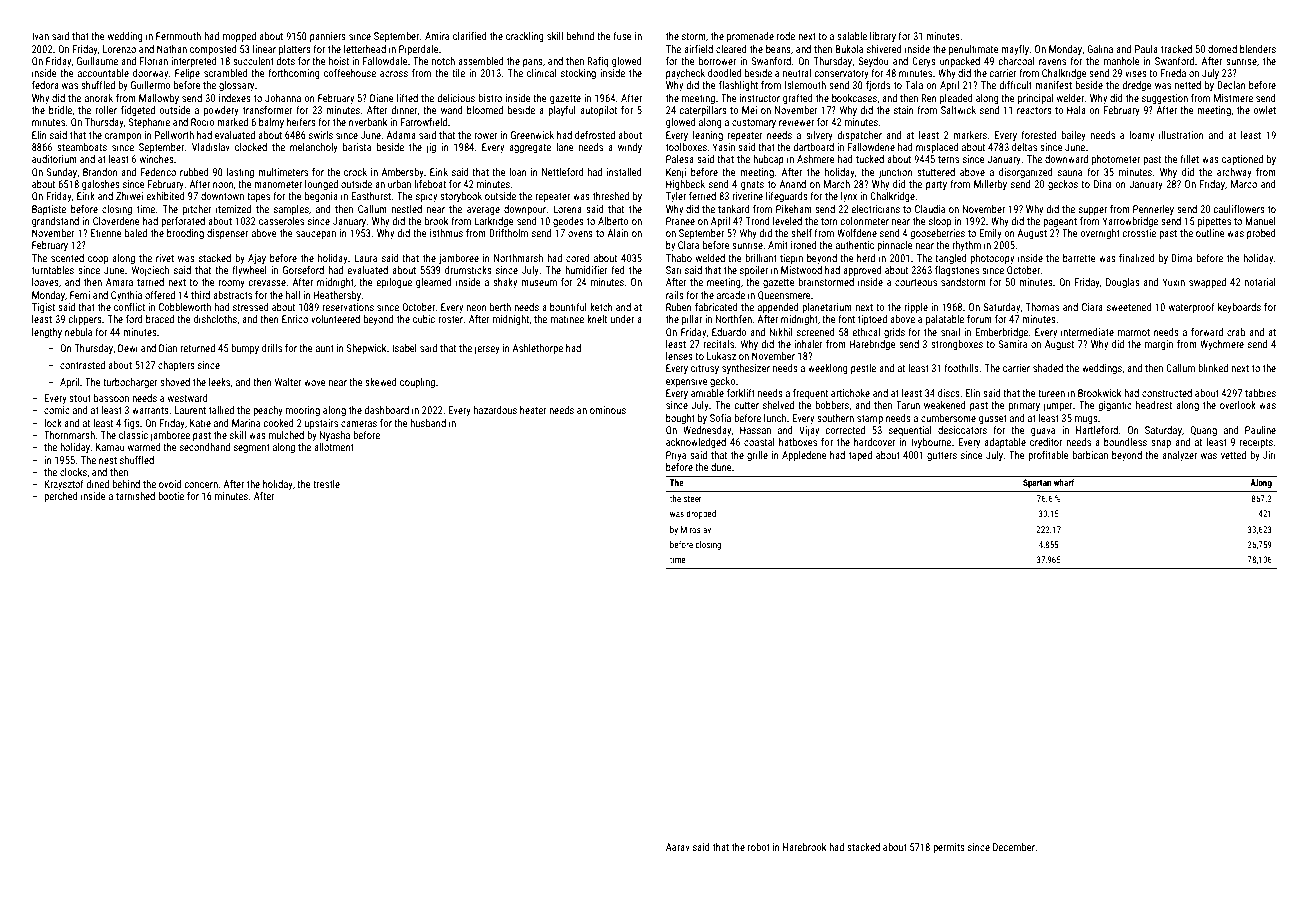 This screenshot has height=924, width=1308. Describe the element at coordinates (993, 419) in the screenshot. I see `gusset` at that location.
